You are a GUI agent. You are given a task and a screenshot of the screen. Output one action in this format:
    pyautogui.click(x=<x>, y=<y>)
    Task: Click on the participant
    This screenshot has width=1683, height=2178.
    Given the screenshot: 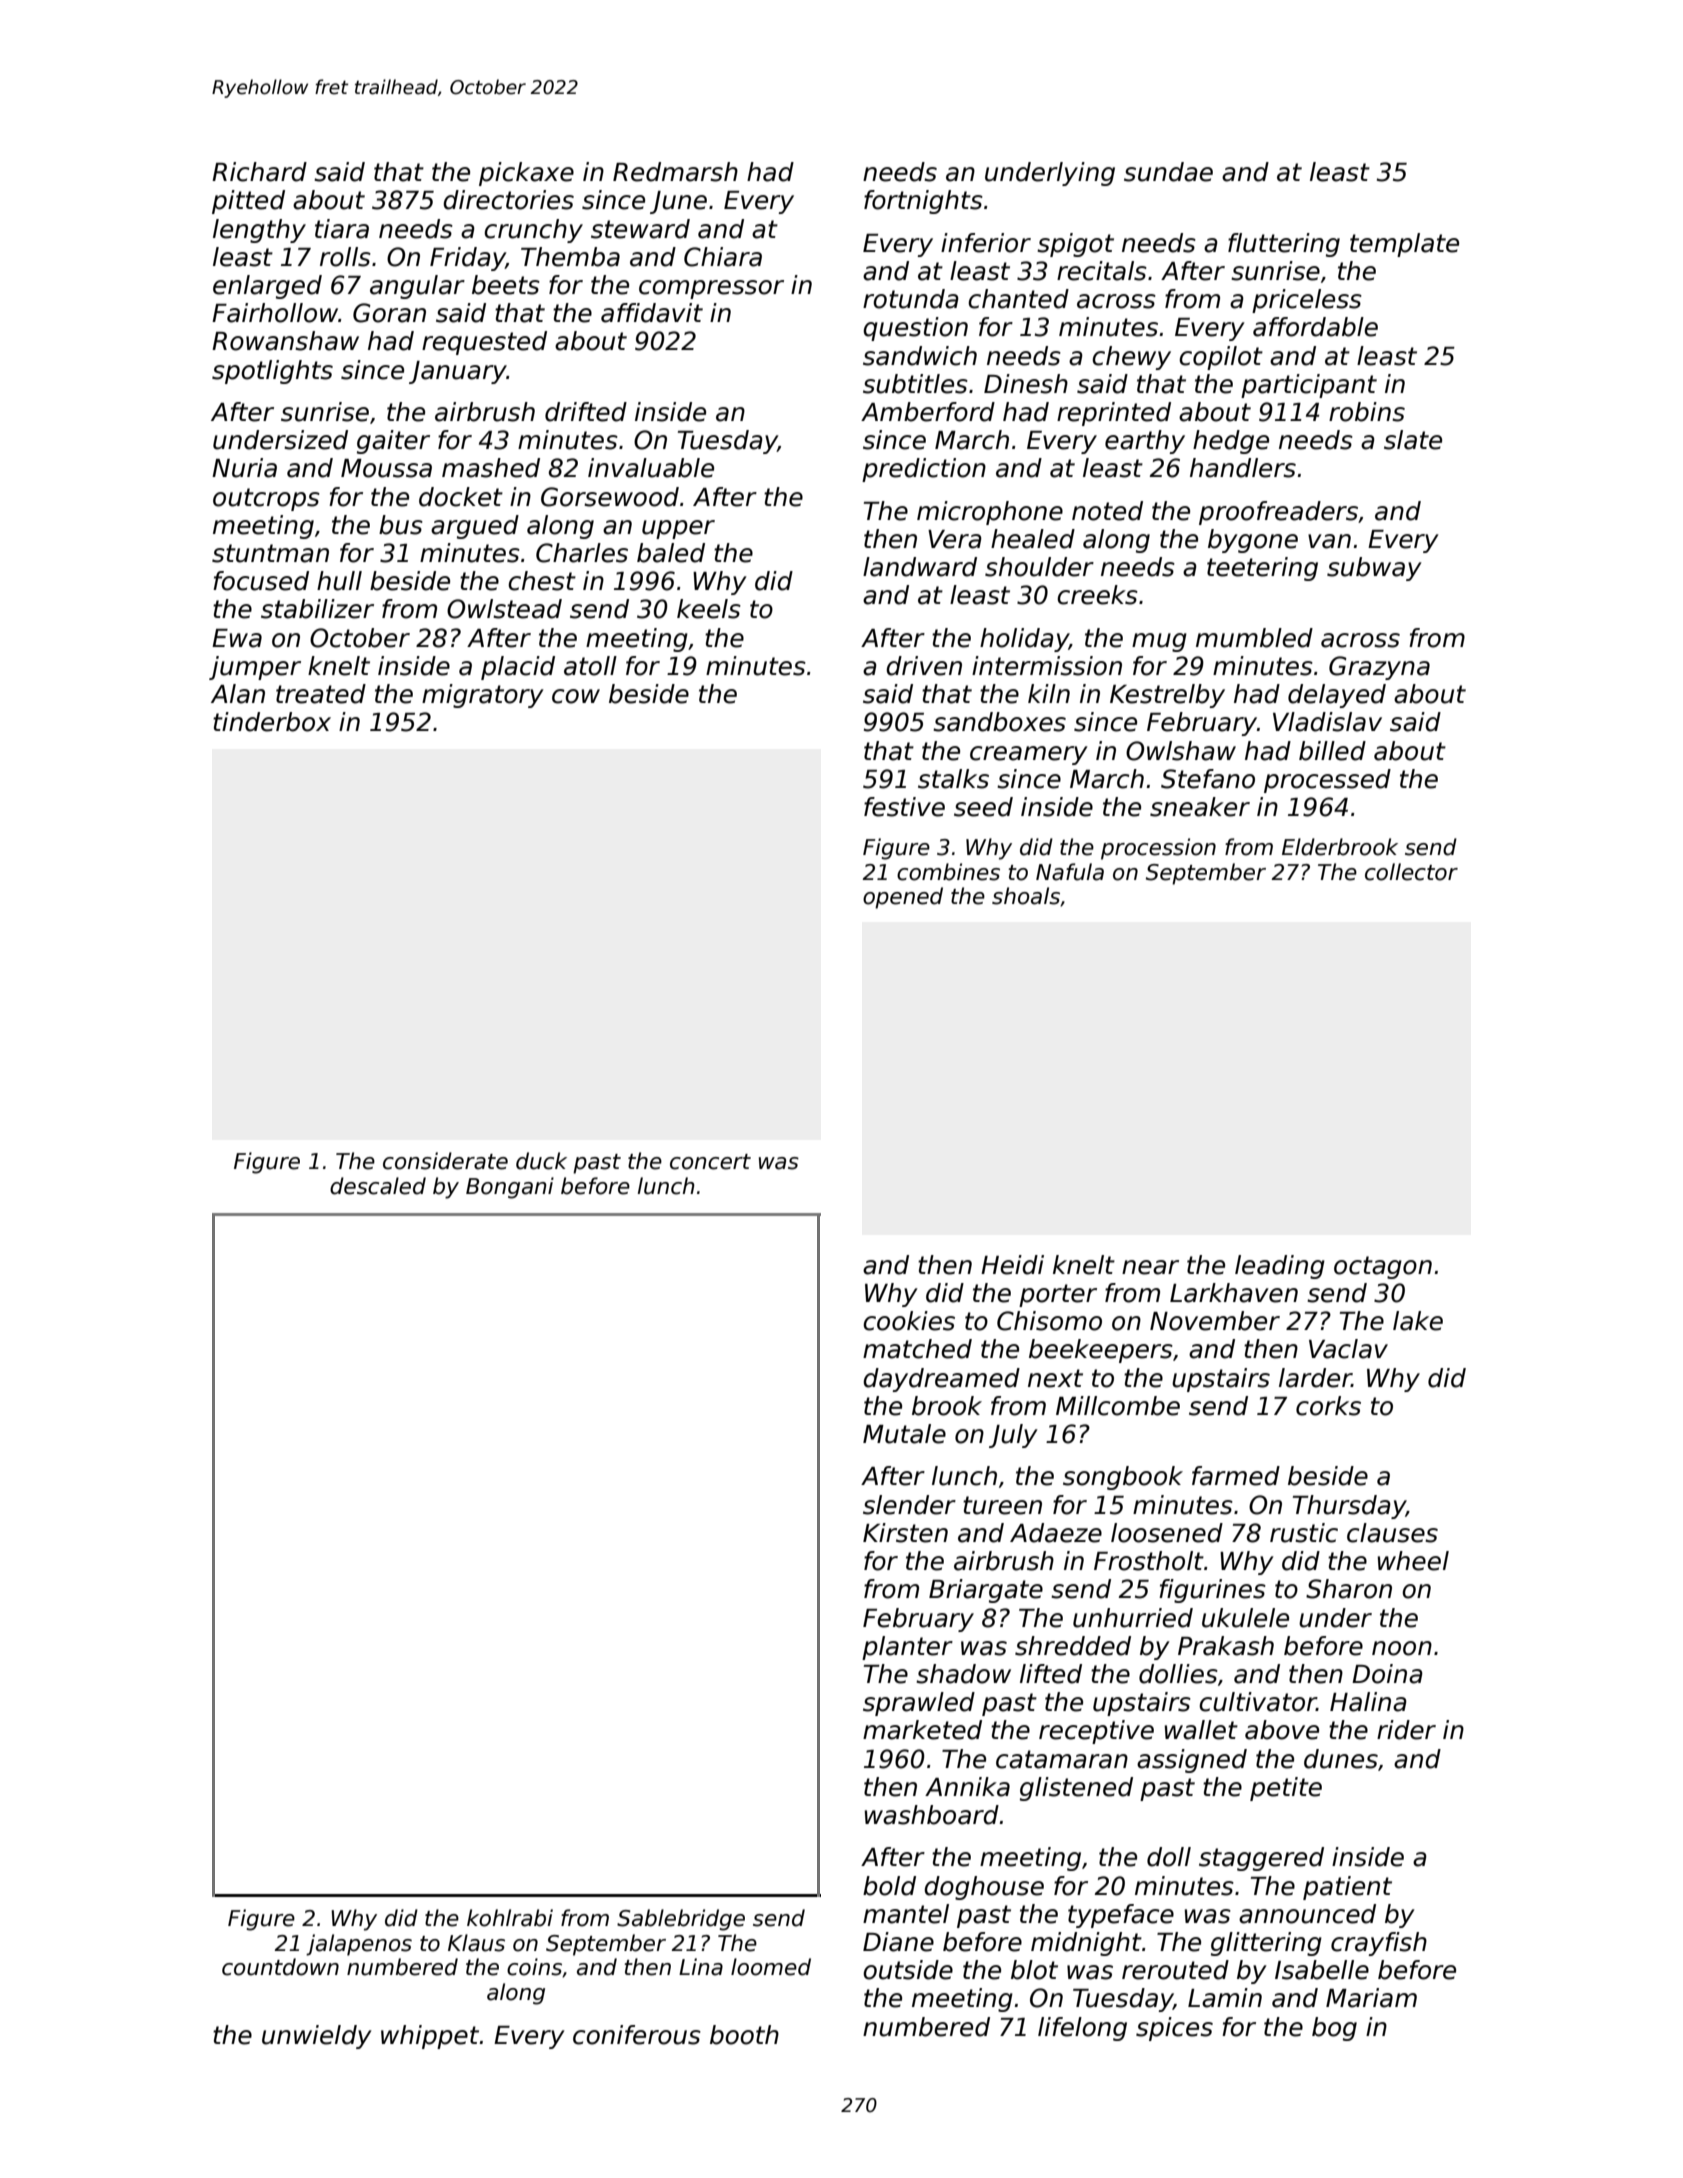 What is the action you would take?
    pyautogui.click(x=1309, y=386)
